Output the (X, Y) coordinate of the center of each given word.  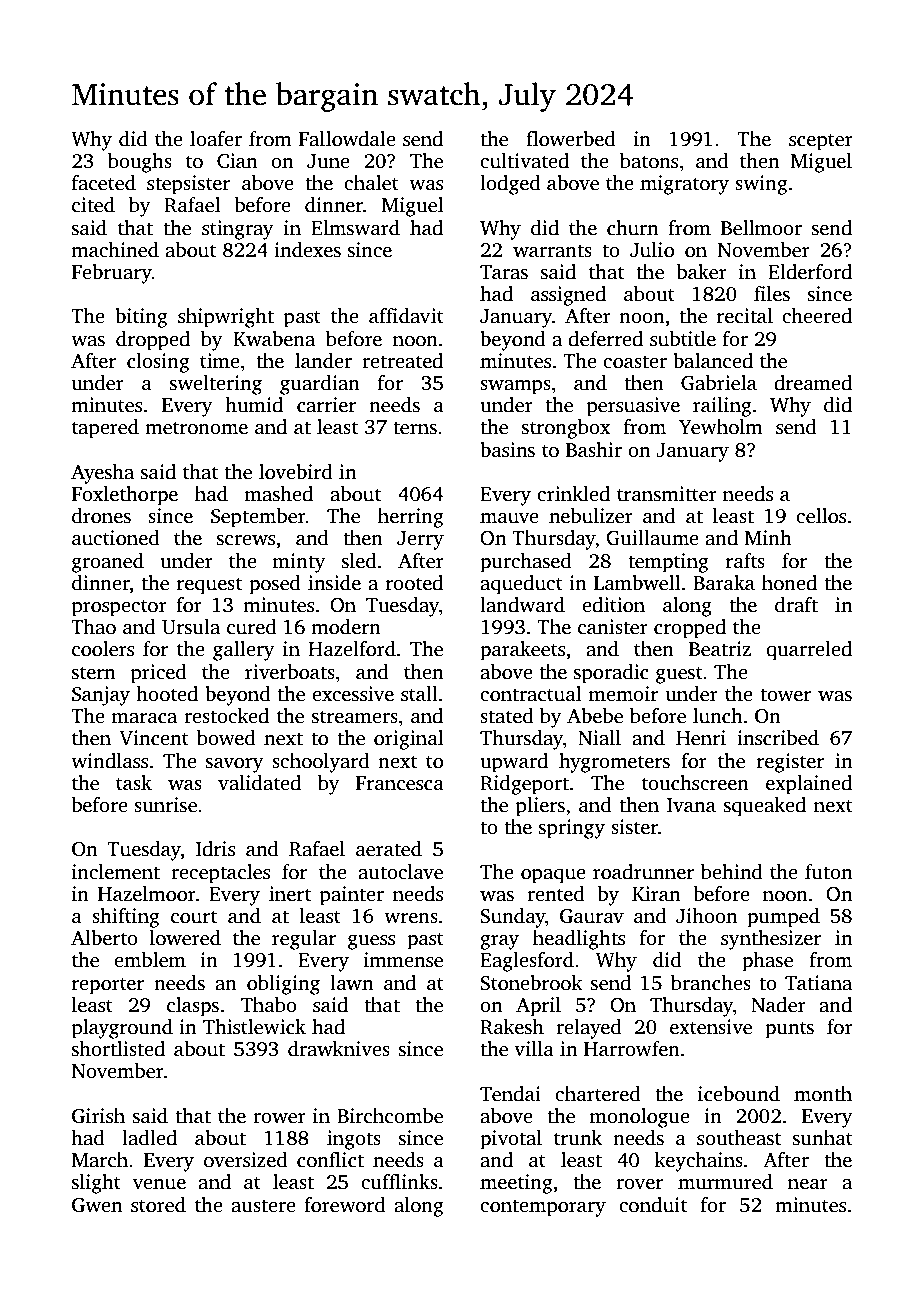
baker (702, 272)
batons (649, 161)
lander (323, 361)
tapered (105, 429)
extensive (711, 1027)
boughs (140, 163)
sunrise (165, 805)
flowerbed (571, 139)
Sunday (512, 918)
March (100, 1160)
